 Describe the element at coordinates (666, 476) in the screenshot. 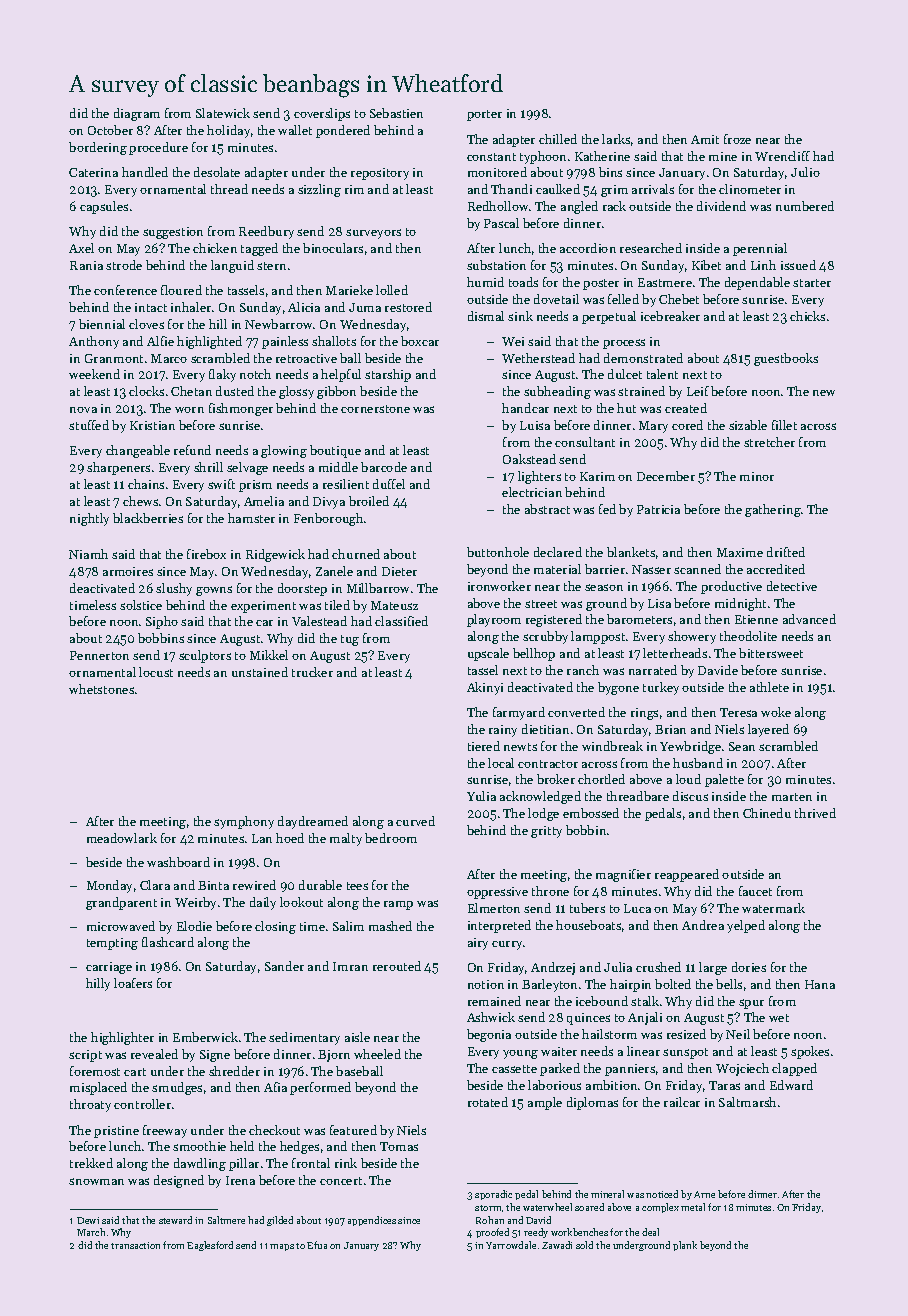

I see `December` at that location.
